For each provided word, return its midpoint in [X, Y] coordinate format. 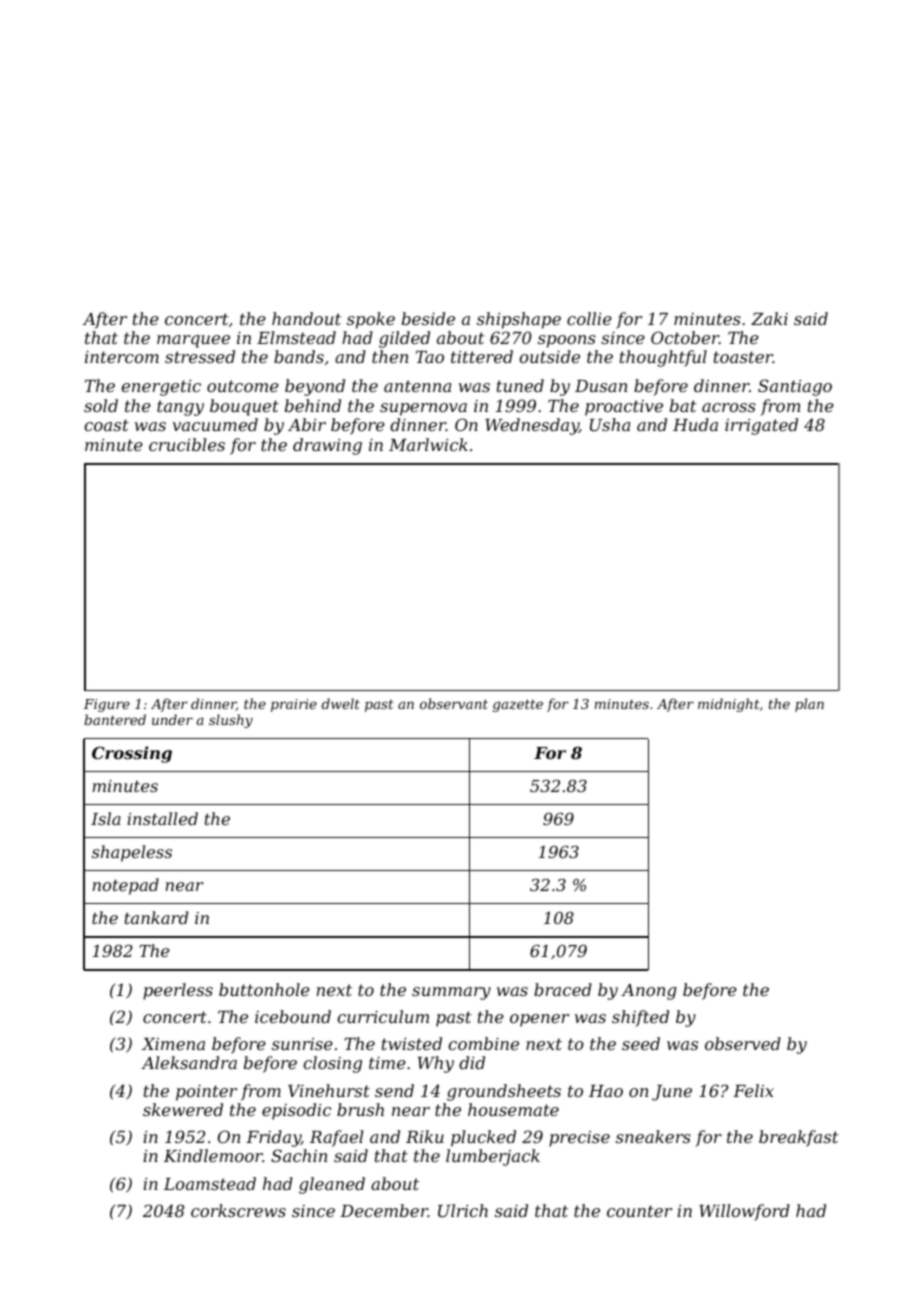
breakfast [799, 1138]
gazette [518, 705]
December [384, 1210]
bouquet [244, 407]
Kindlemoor [213, 1155]
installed [162, 818]
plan [809, 705]
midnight [729, 705]
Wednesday [532, 426]
